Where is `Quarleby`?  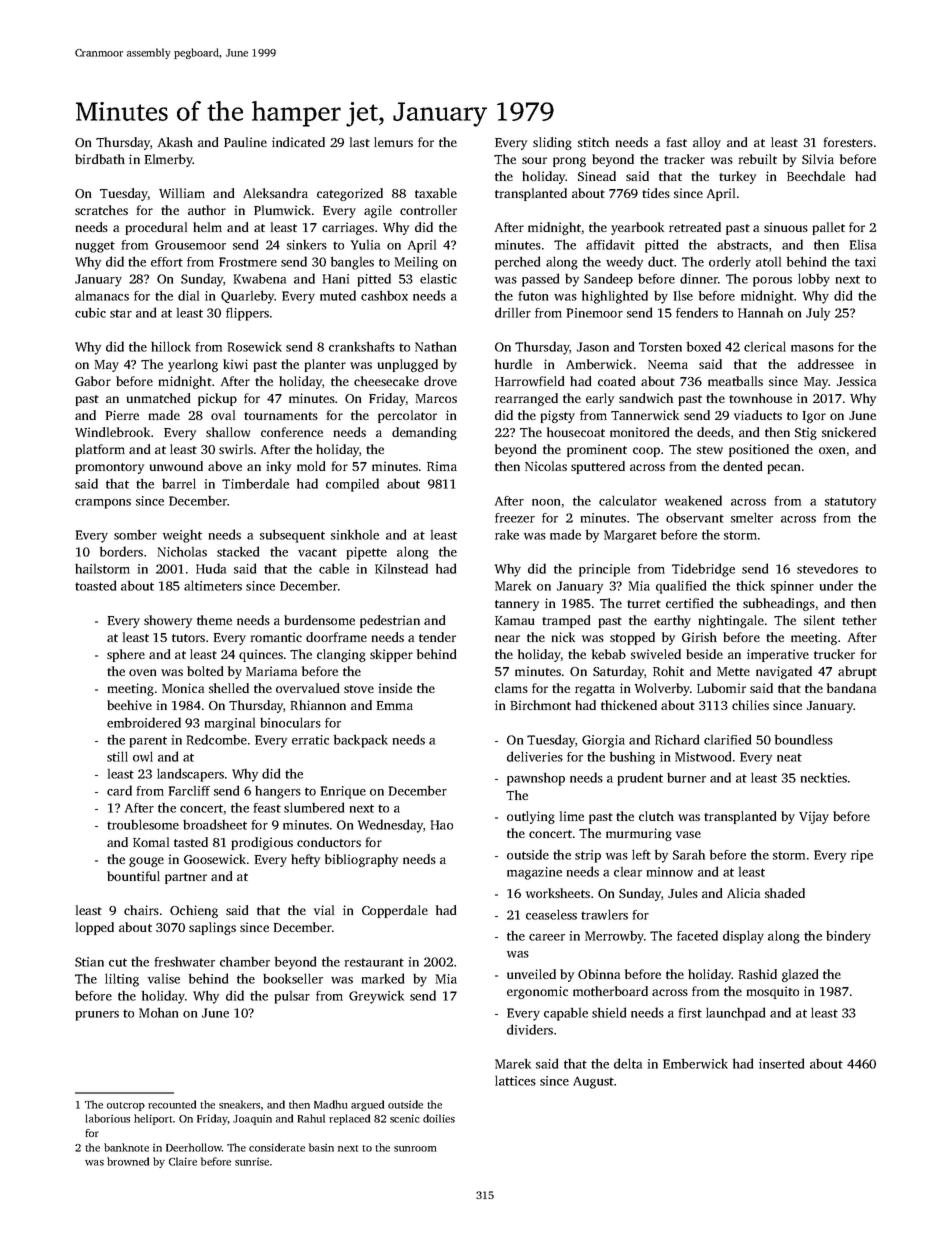 Quarleby is located at coordinates (248, 297).
